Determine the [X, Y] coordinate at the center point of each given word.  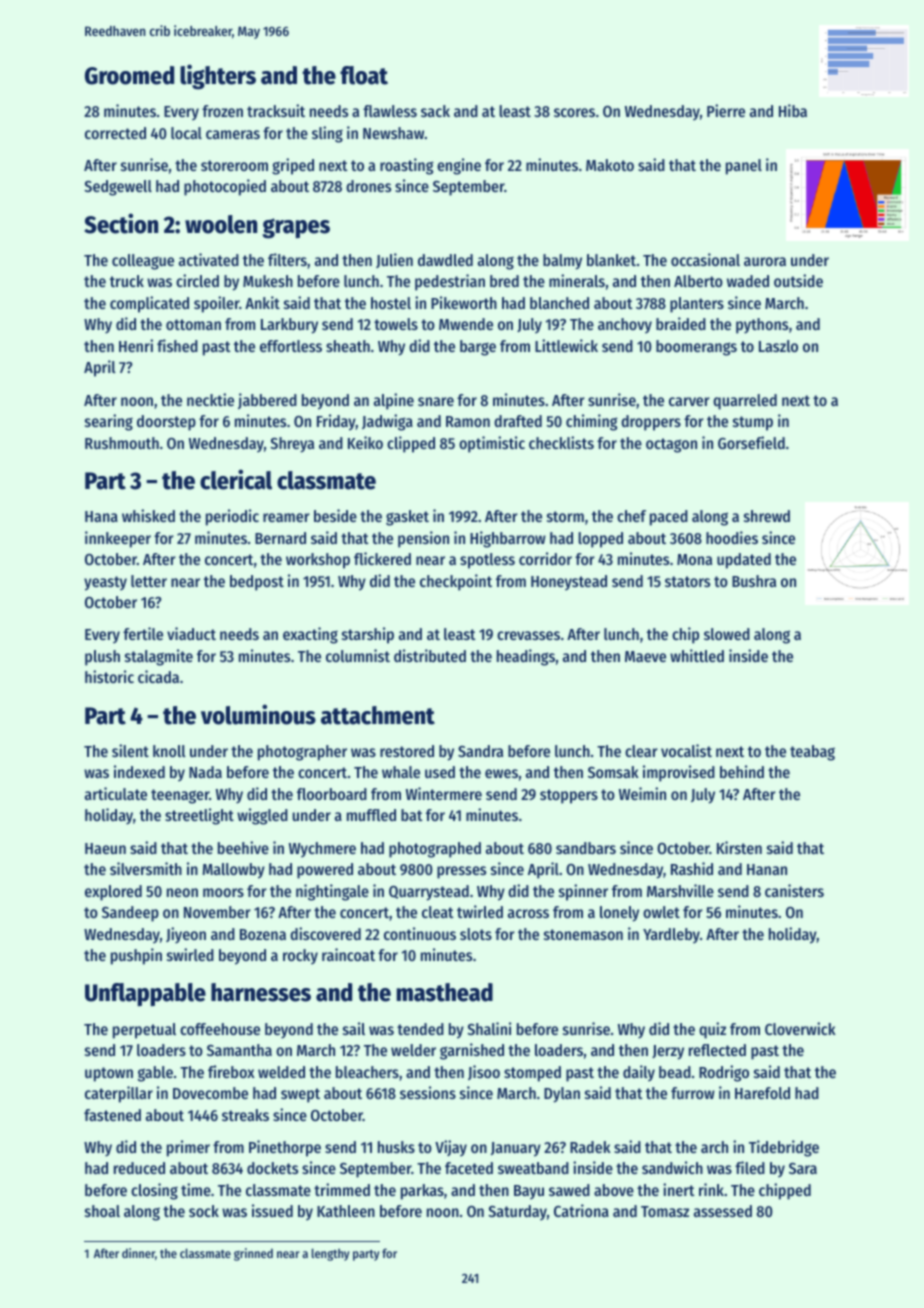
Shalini [489, 1028]
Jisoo [484, 1072]
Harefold [762, 1093]
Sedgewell [118, 188]
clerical [236, 479]
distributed [430, 655]
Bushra [754, 581]
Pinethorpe [285, 1148]
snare [436, 401]
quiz [712, 1030]
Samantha [239, 1050]
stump [753, 423]
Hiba [793, 110]
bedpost [257, 583]
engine [459, 166]
